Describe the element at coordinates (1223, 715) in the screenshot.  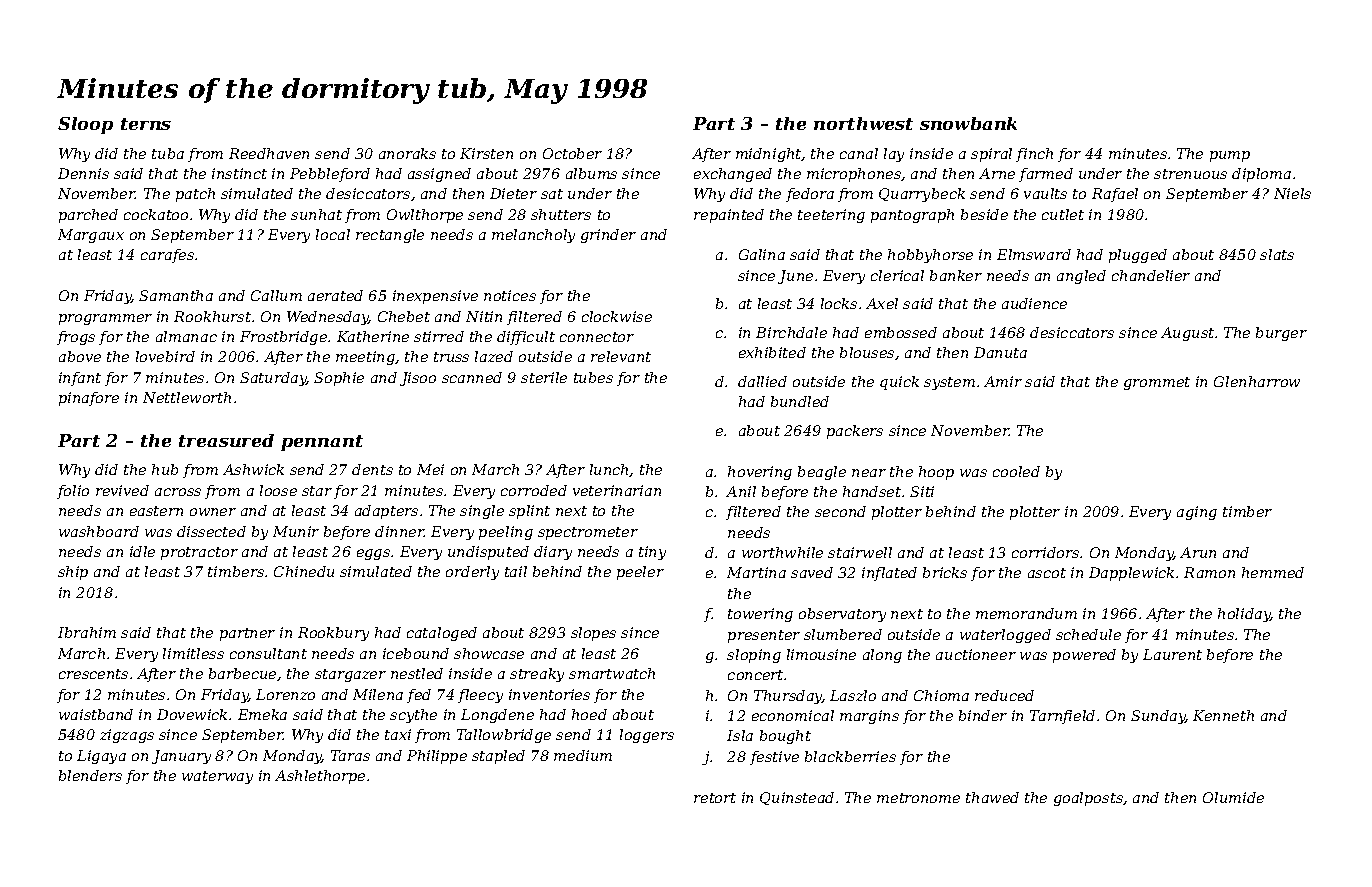
I see `Kenneth` at that location.
